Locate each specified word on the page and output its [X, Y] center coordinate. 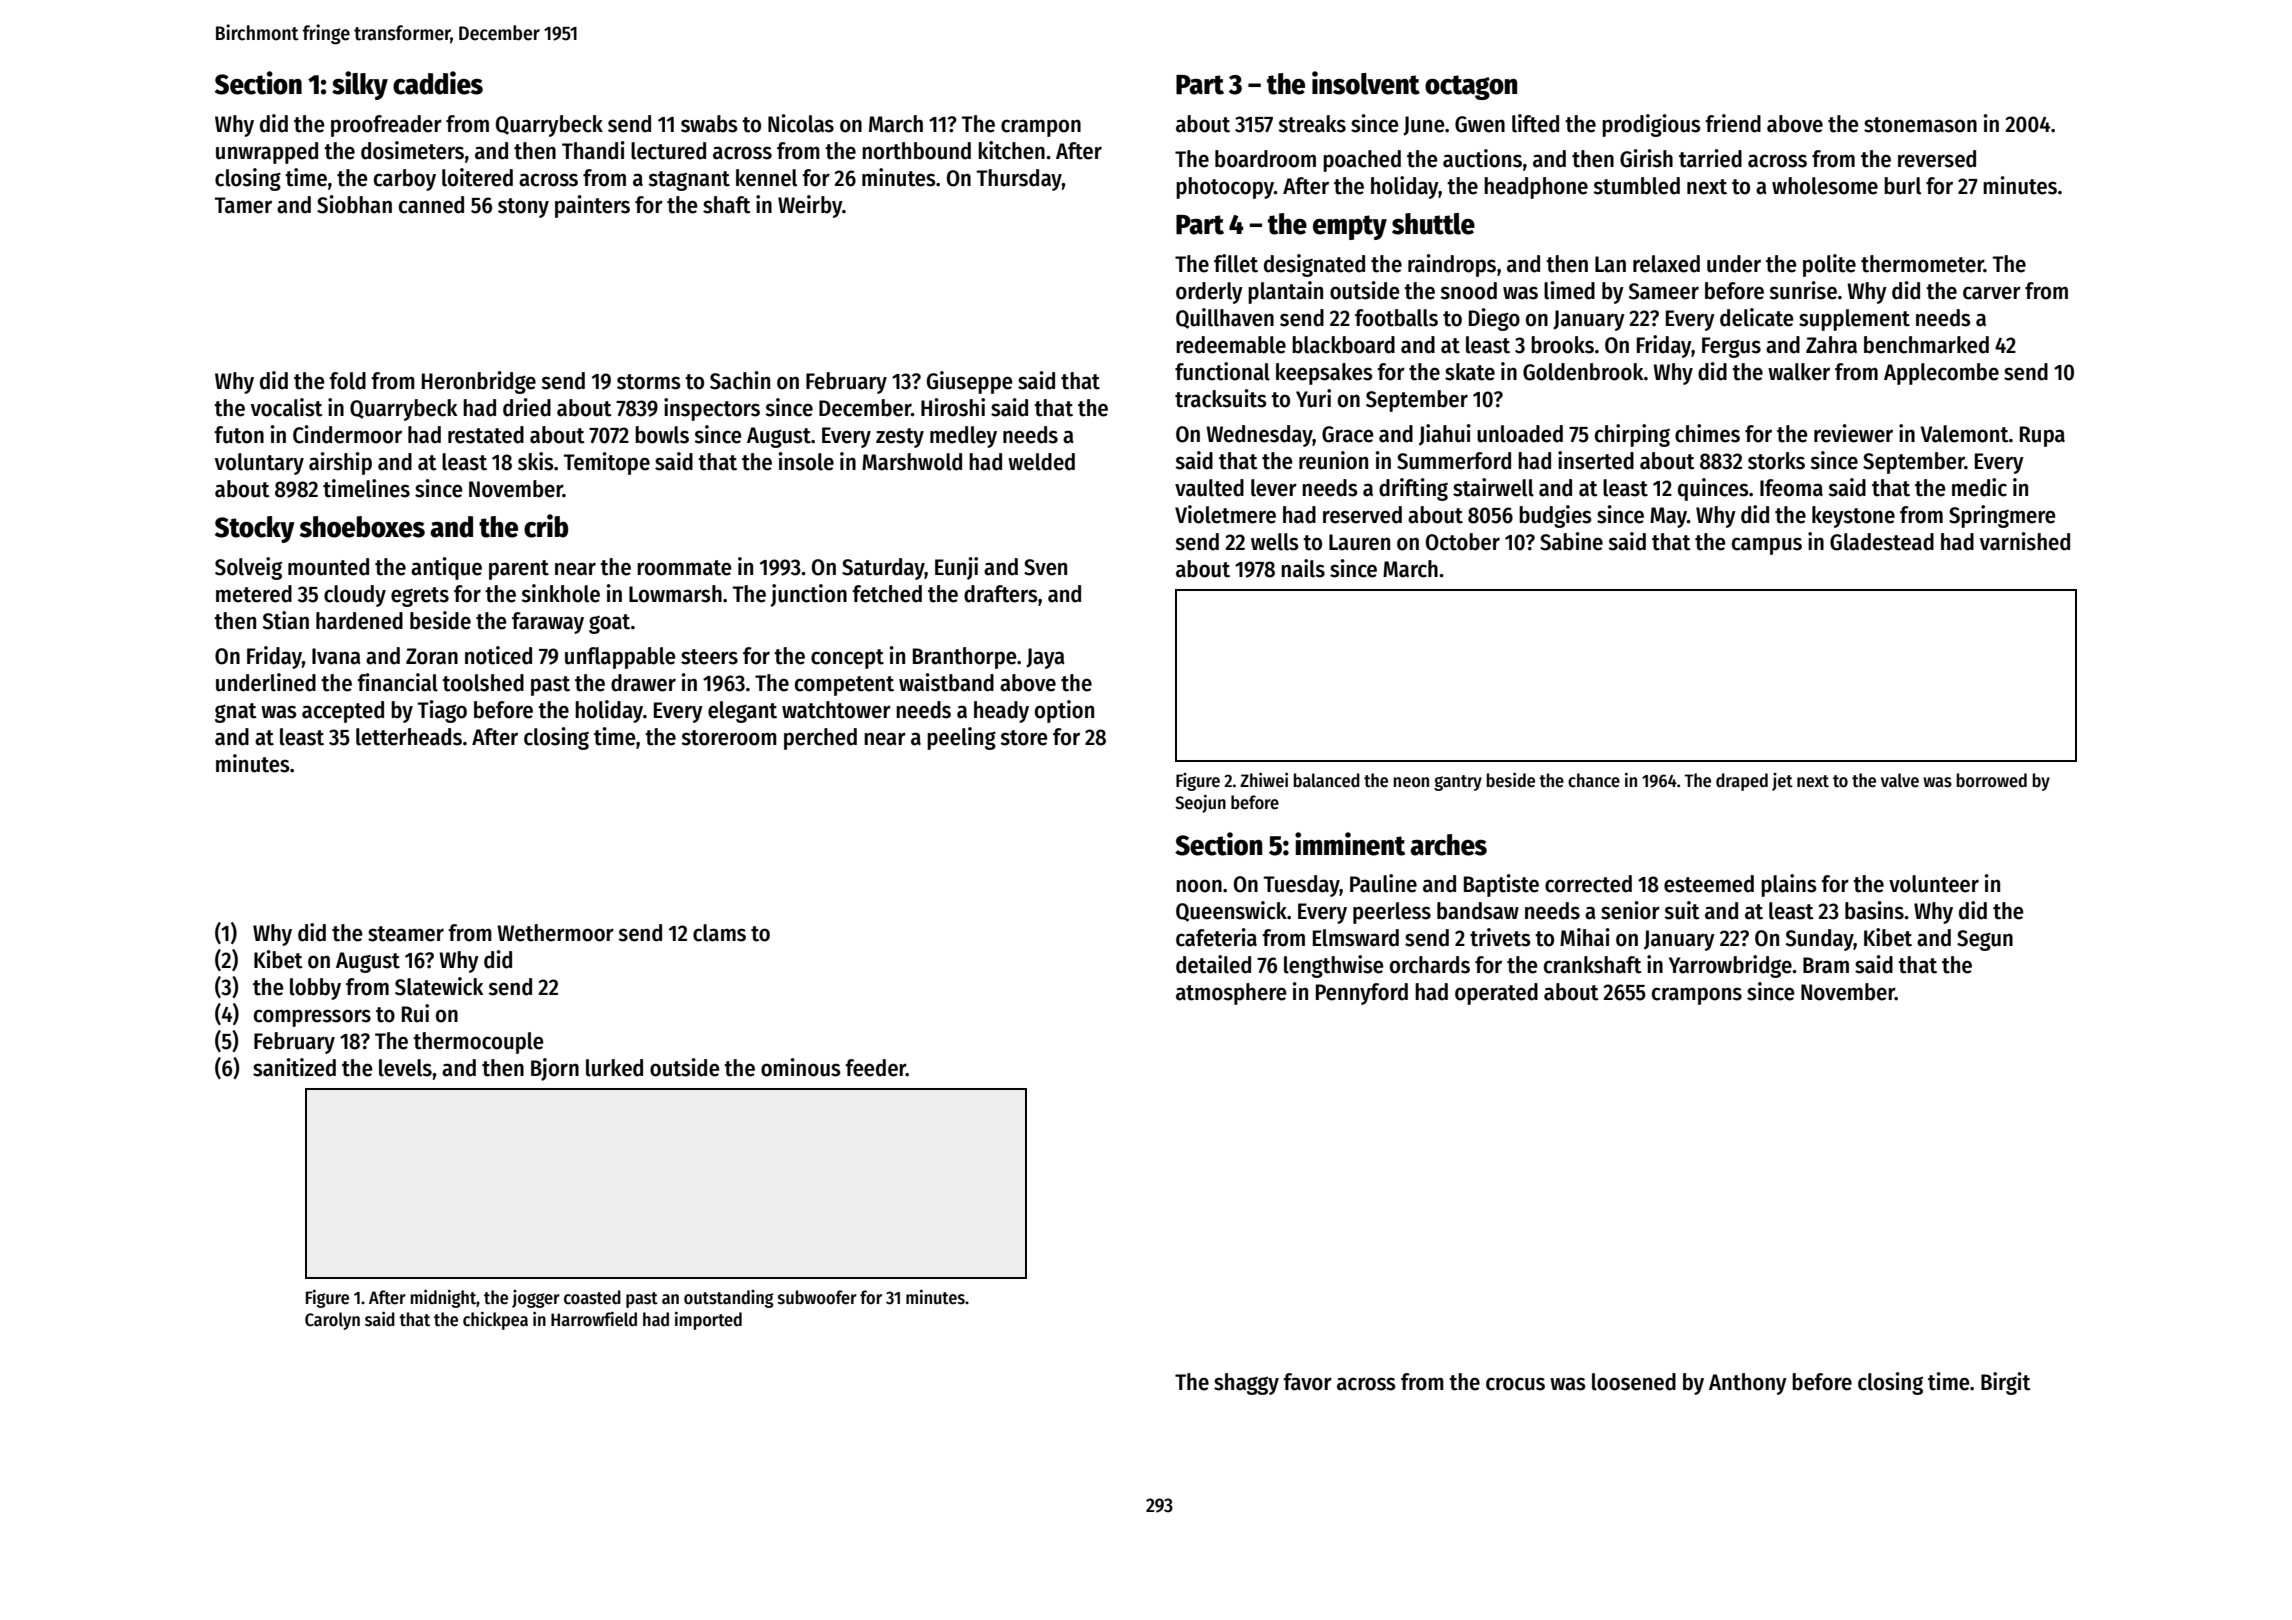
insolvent [1366, 83]
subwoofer [817, 1297]
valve [1900, 780]
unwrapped [267, 153]
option [1064, 711]
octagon [1471, 87]
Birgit [2006, 1383]
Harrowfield [594, 1319]
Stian [286, 620]
